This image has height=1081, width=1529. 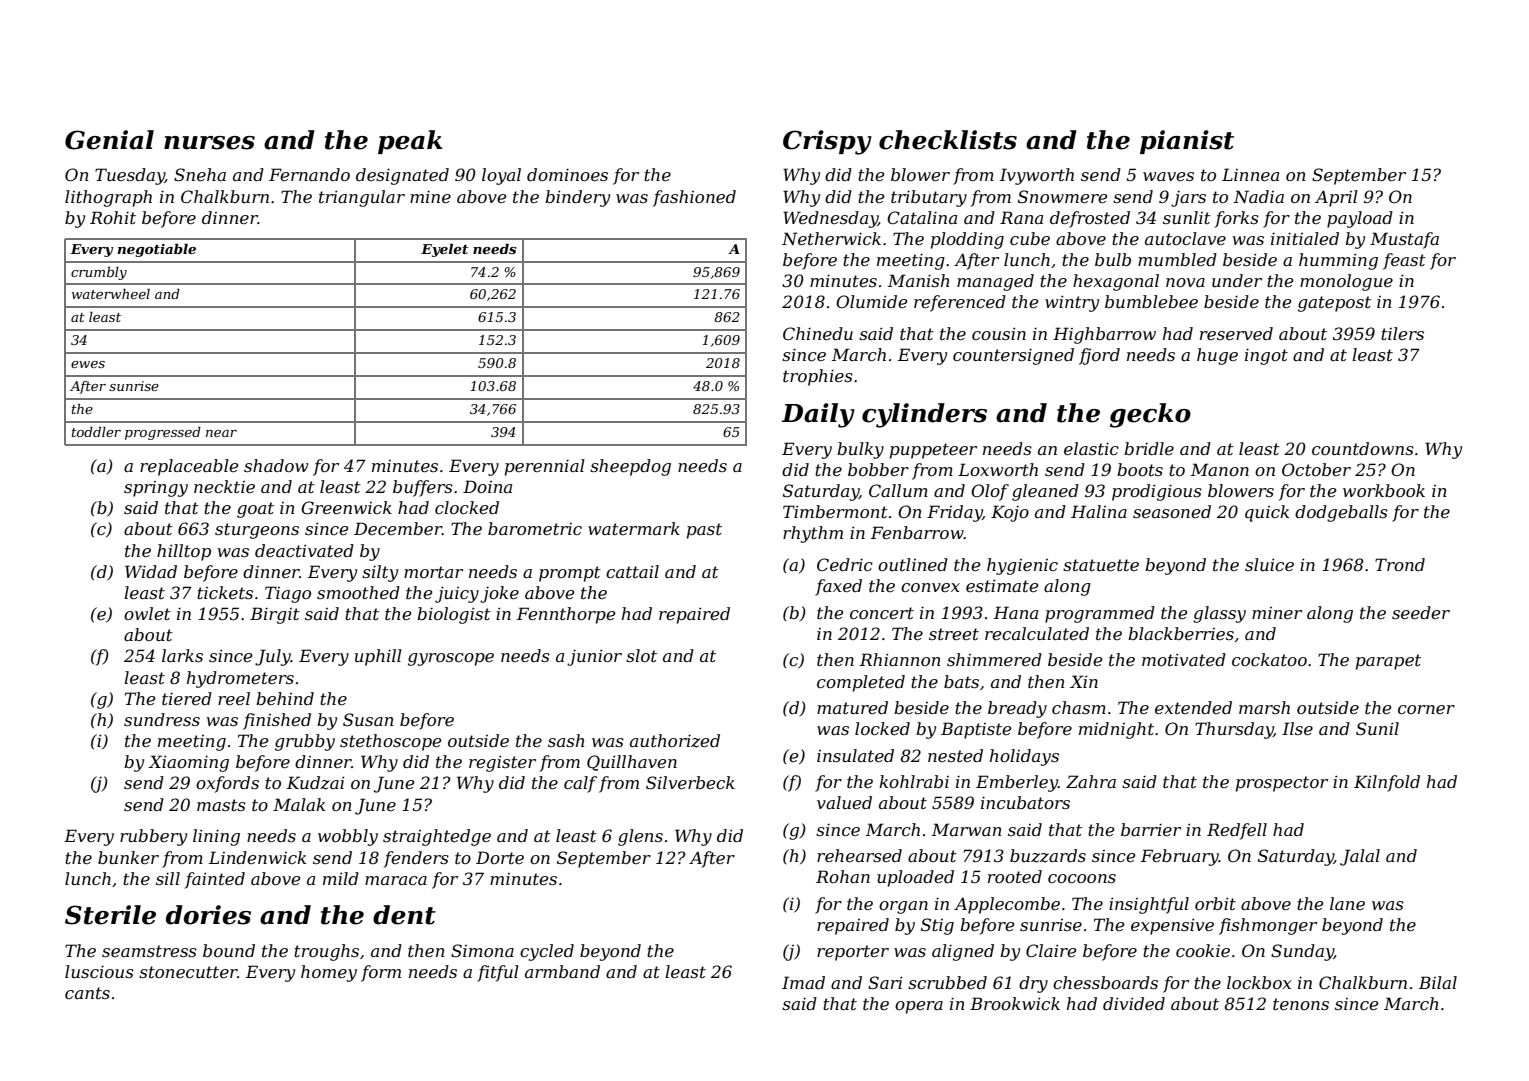 What do you see at coordinates (423, 488) in the image?
I see `buffers` at bounding box center [423, 488].
